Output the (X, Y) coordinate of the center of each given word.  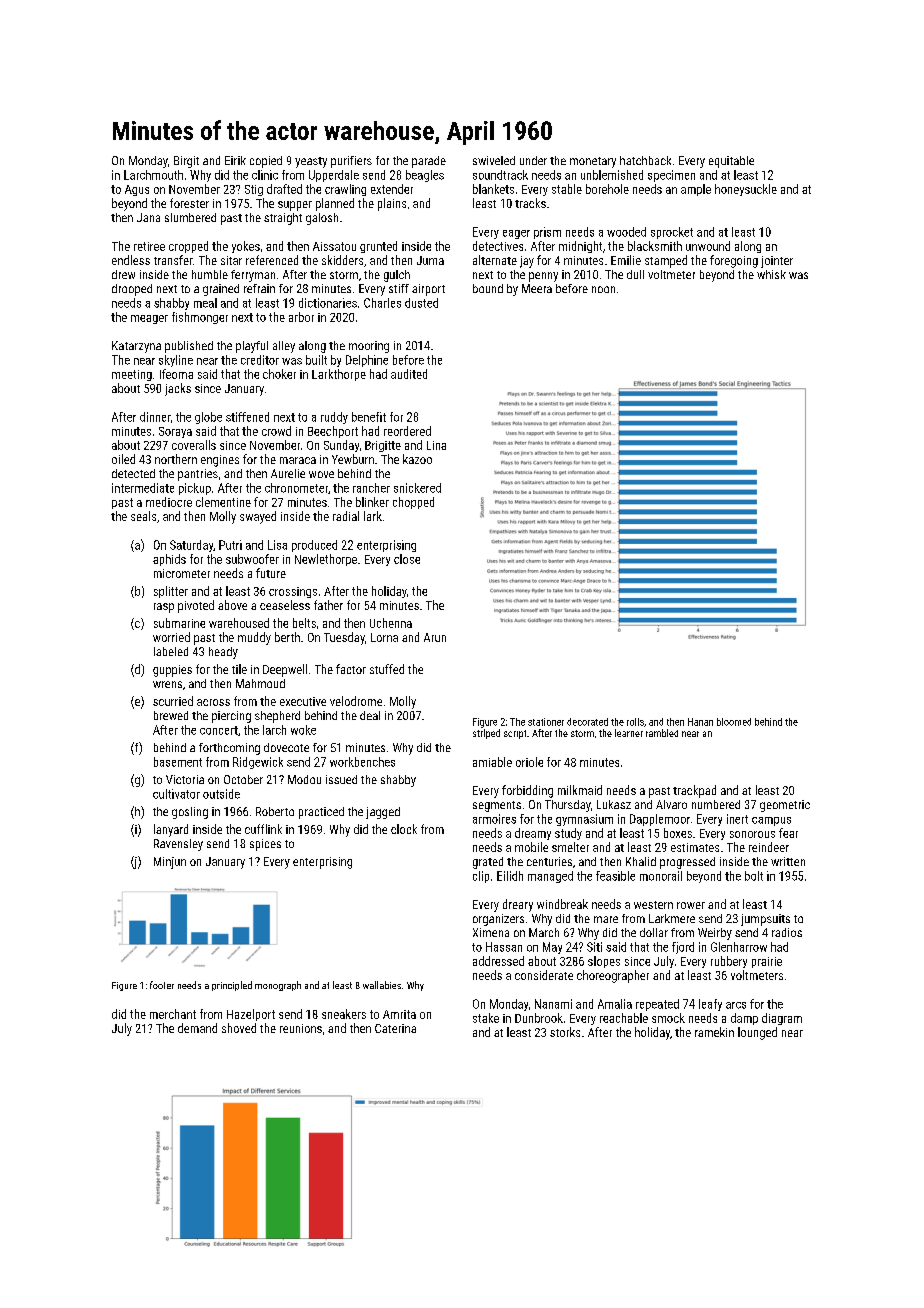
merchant (173, 1014)
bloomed (734, 722)
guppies (172, 671)
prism (547, 233)
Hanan (700, 722)
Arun (435, 637)
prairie (767, 962)
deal (370, 715)
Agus (137, 190)
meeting (132, 375)
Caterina (395, 1028)
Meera (537, 288)
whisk (771, 274)
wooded (626, 232)
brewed (171, 715)
